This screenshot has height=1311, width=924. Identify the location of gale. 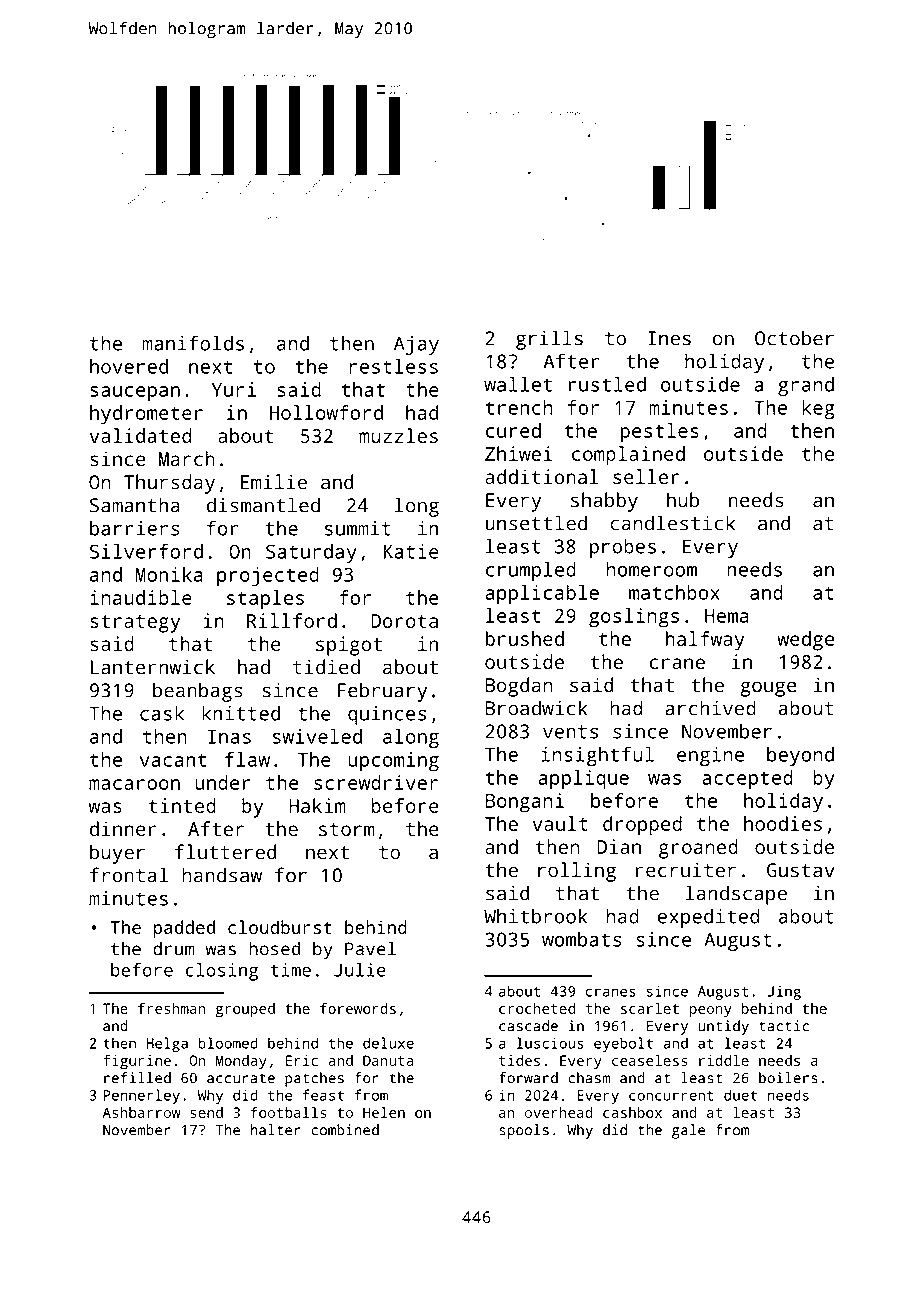
(688, 1131).
